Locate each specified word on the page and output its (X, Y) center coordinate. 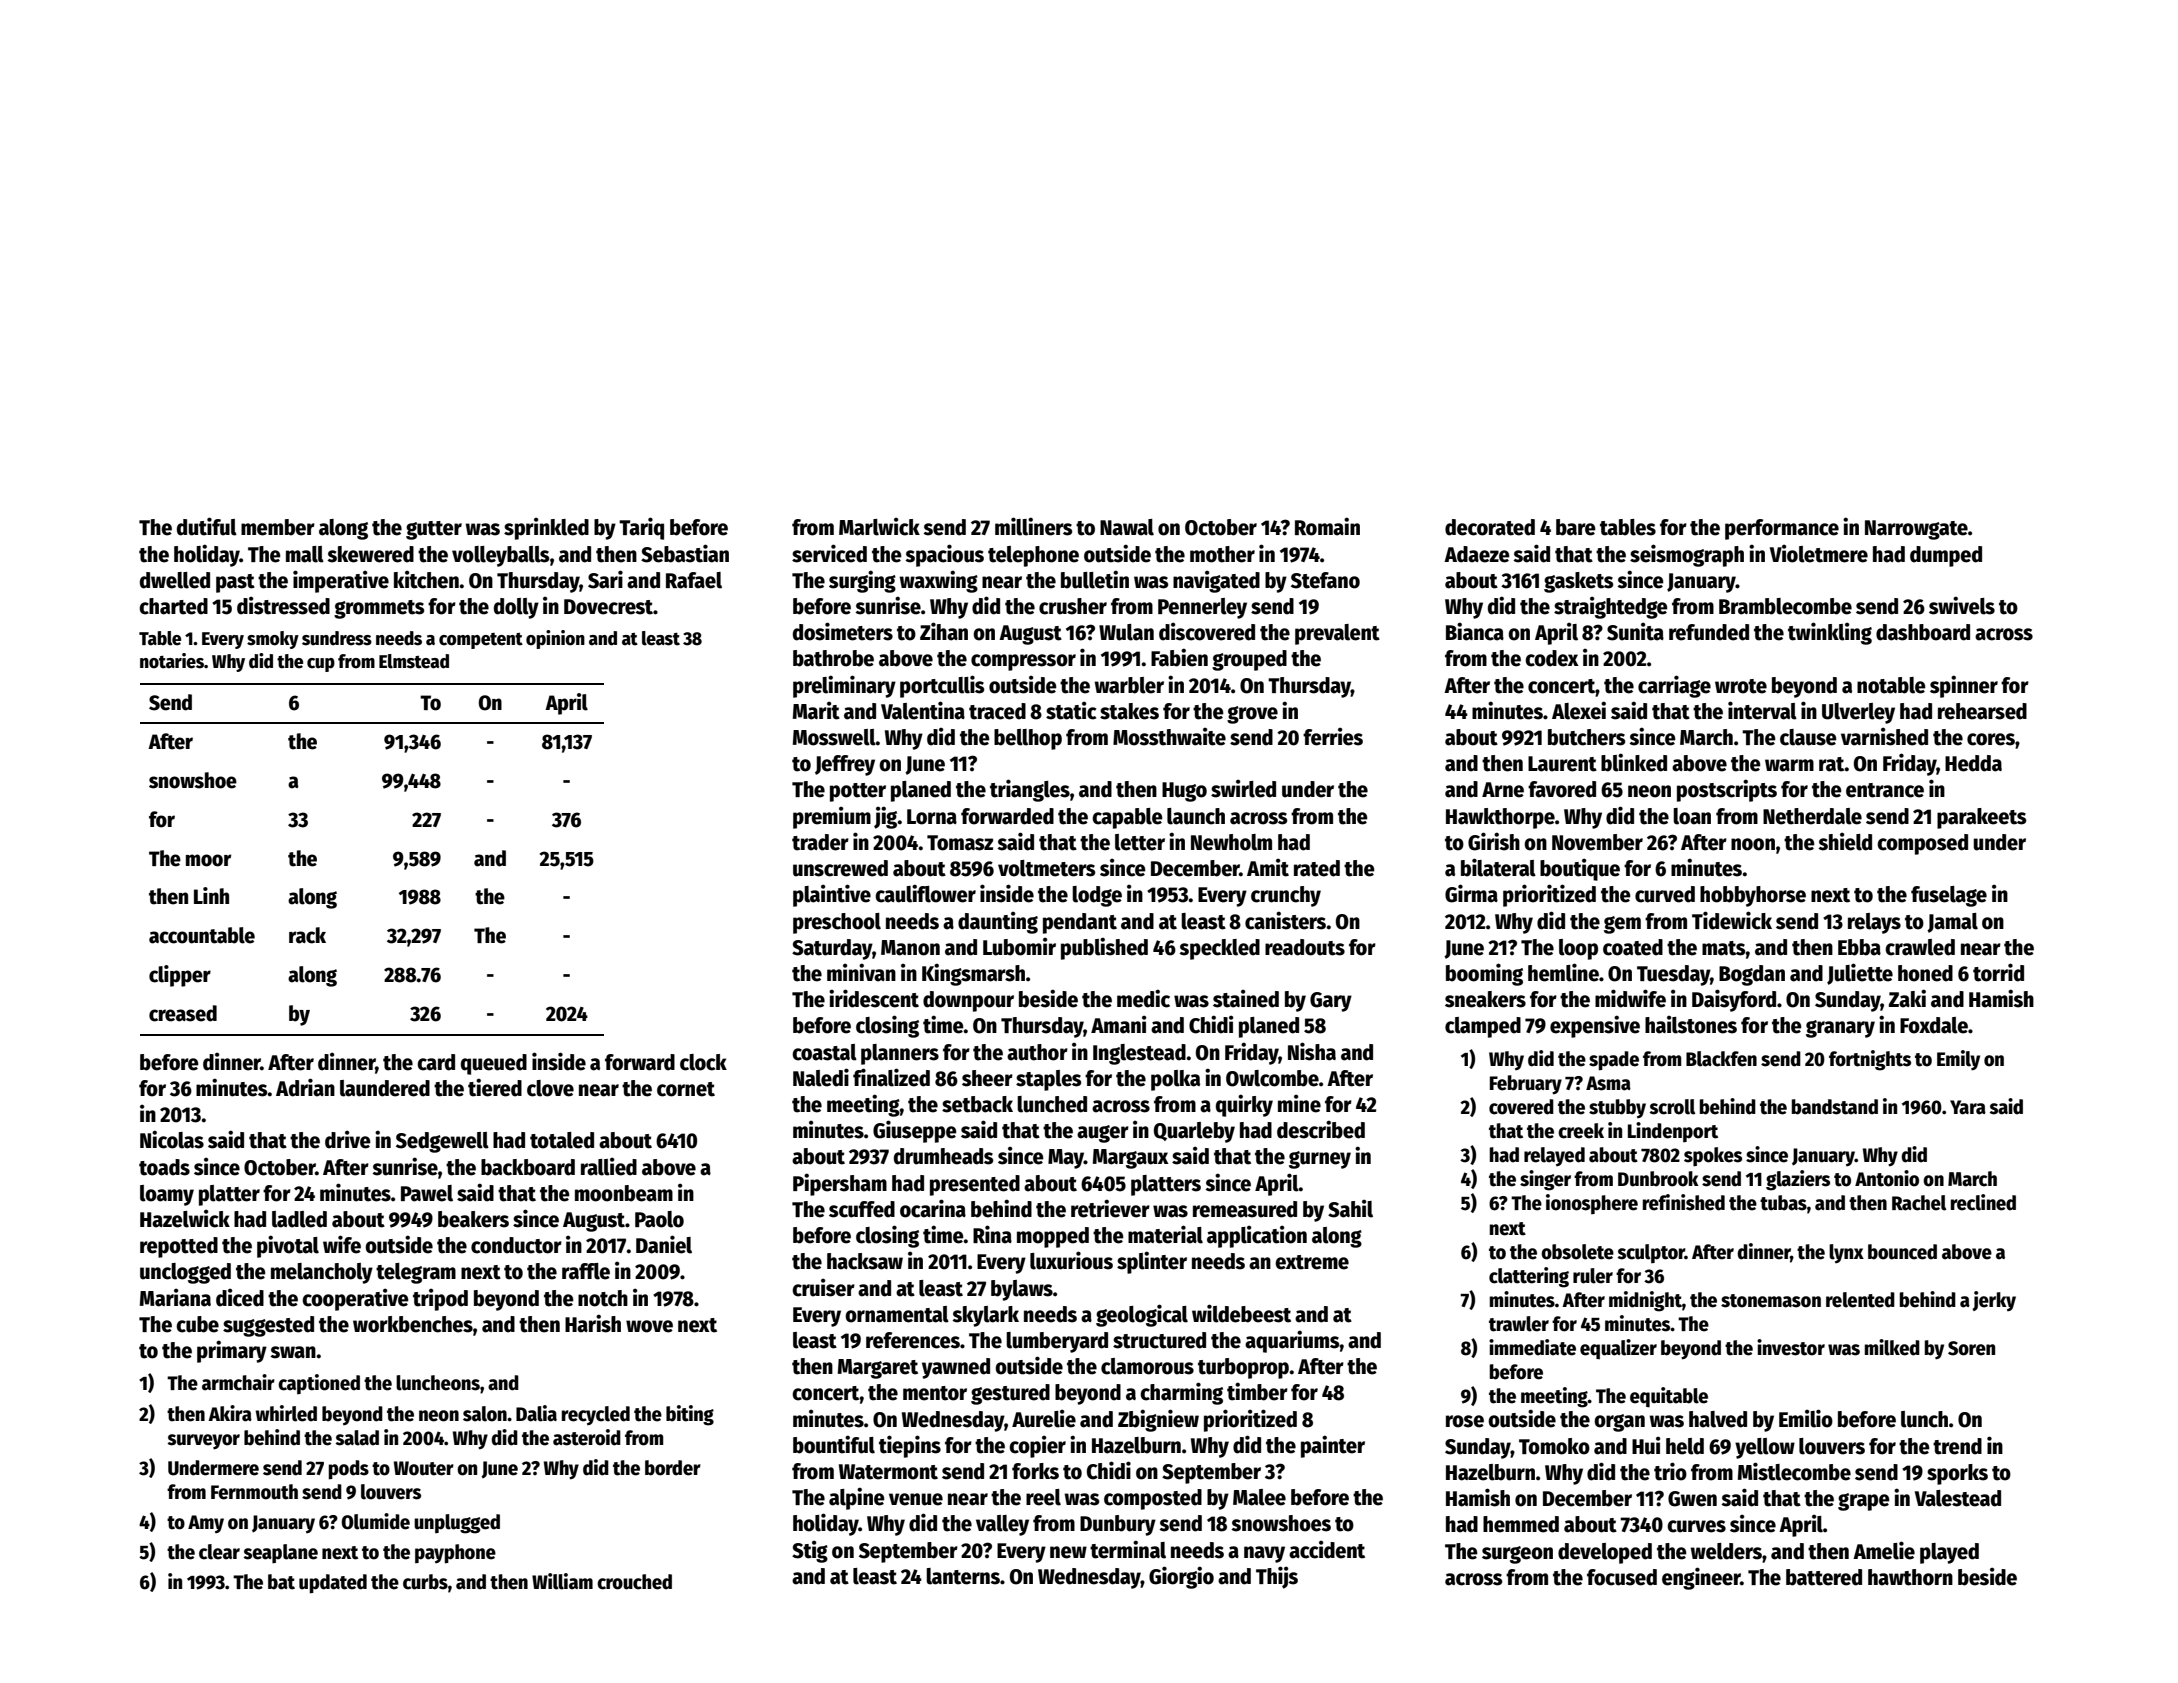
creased (183, 1013)
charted (173, 606)
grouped (1249, 660)
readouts (1305, 947)
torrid (1998, 972)
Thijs (1277, 1577)
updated (333, 1584)
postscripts (1727, 790)
